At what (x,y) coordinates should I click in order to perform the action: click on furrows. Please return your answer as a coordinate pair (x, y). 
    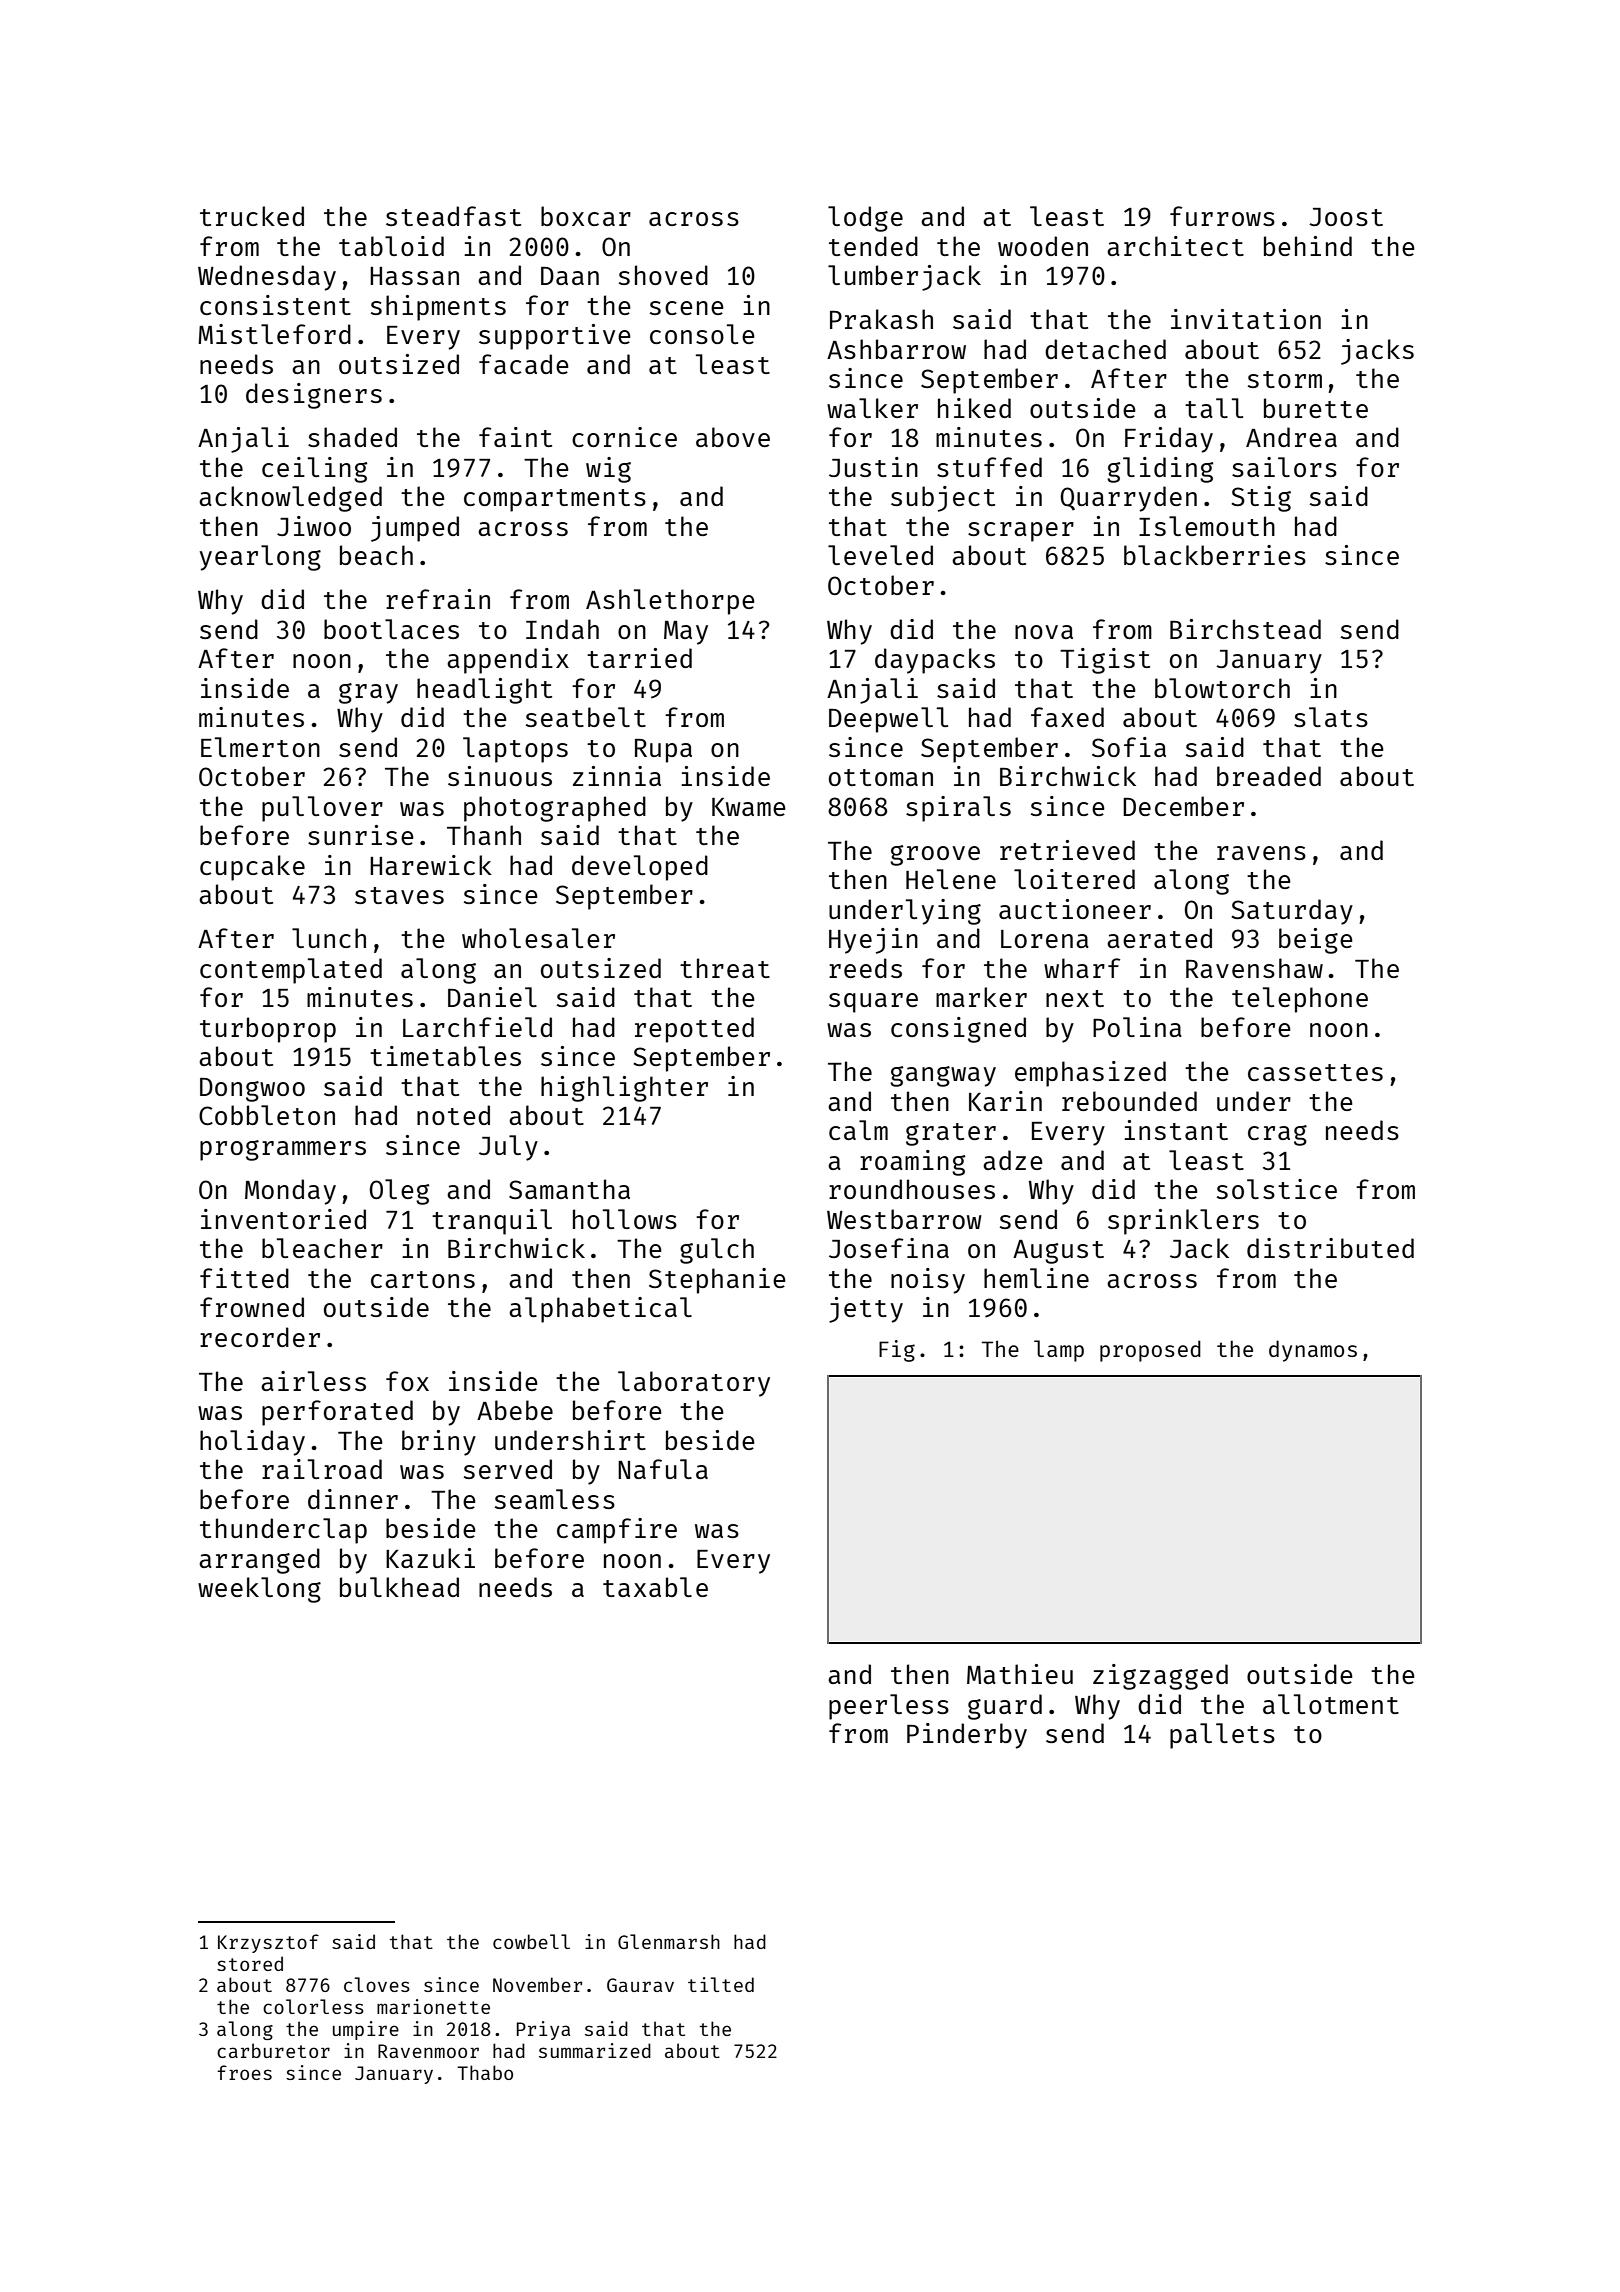
    Looking at the image, I should click on (1222, 216).
